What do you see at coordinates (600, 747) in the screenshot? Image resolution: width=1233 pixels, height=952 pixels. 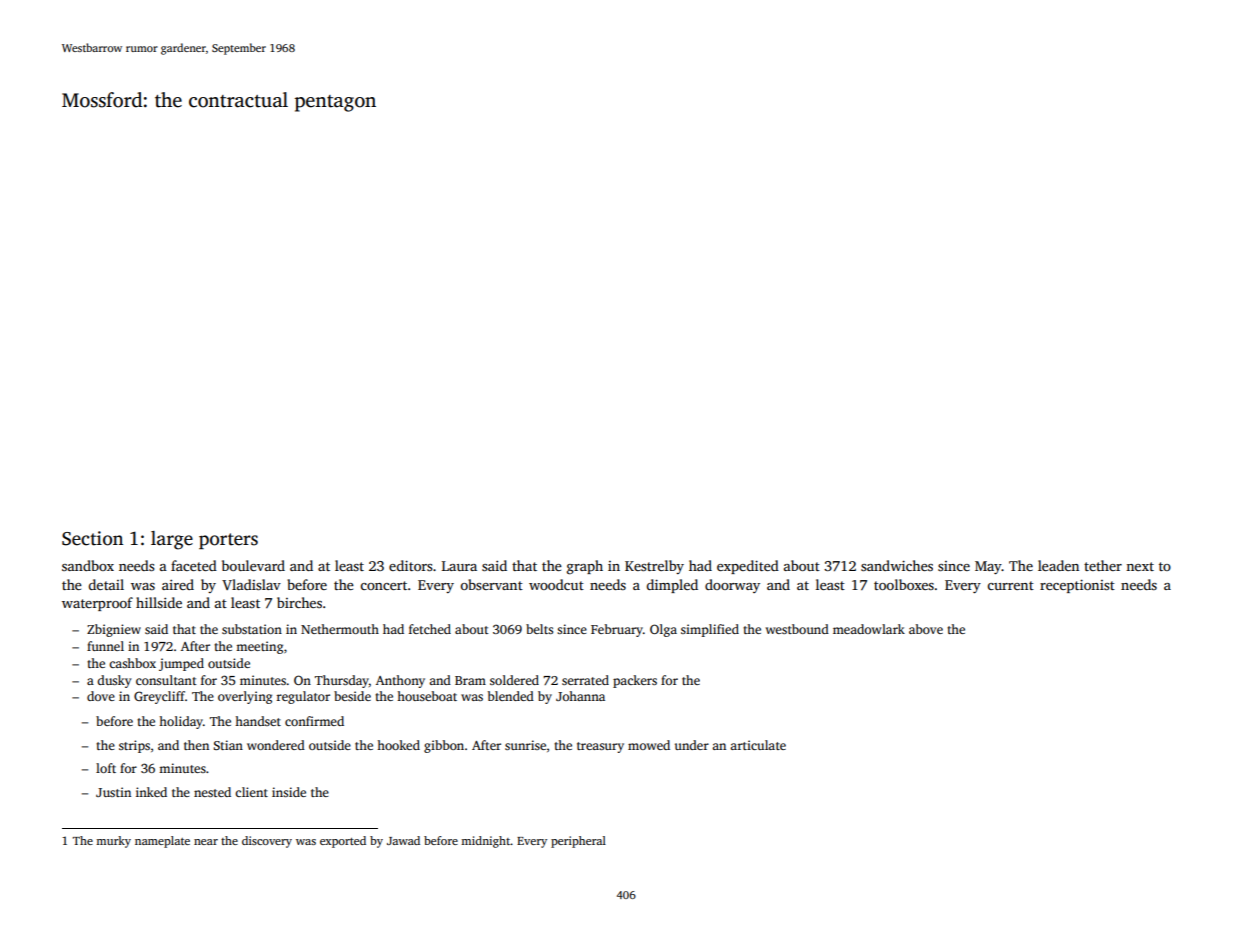 I see `treasury` at bounding box center [600, 747].
